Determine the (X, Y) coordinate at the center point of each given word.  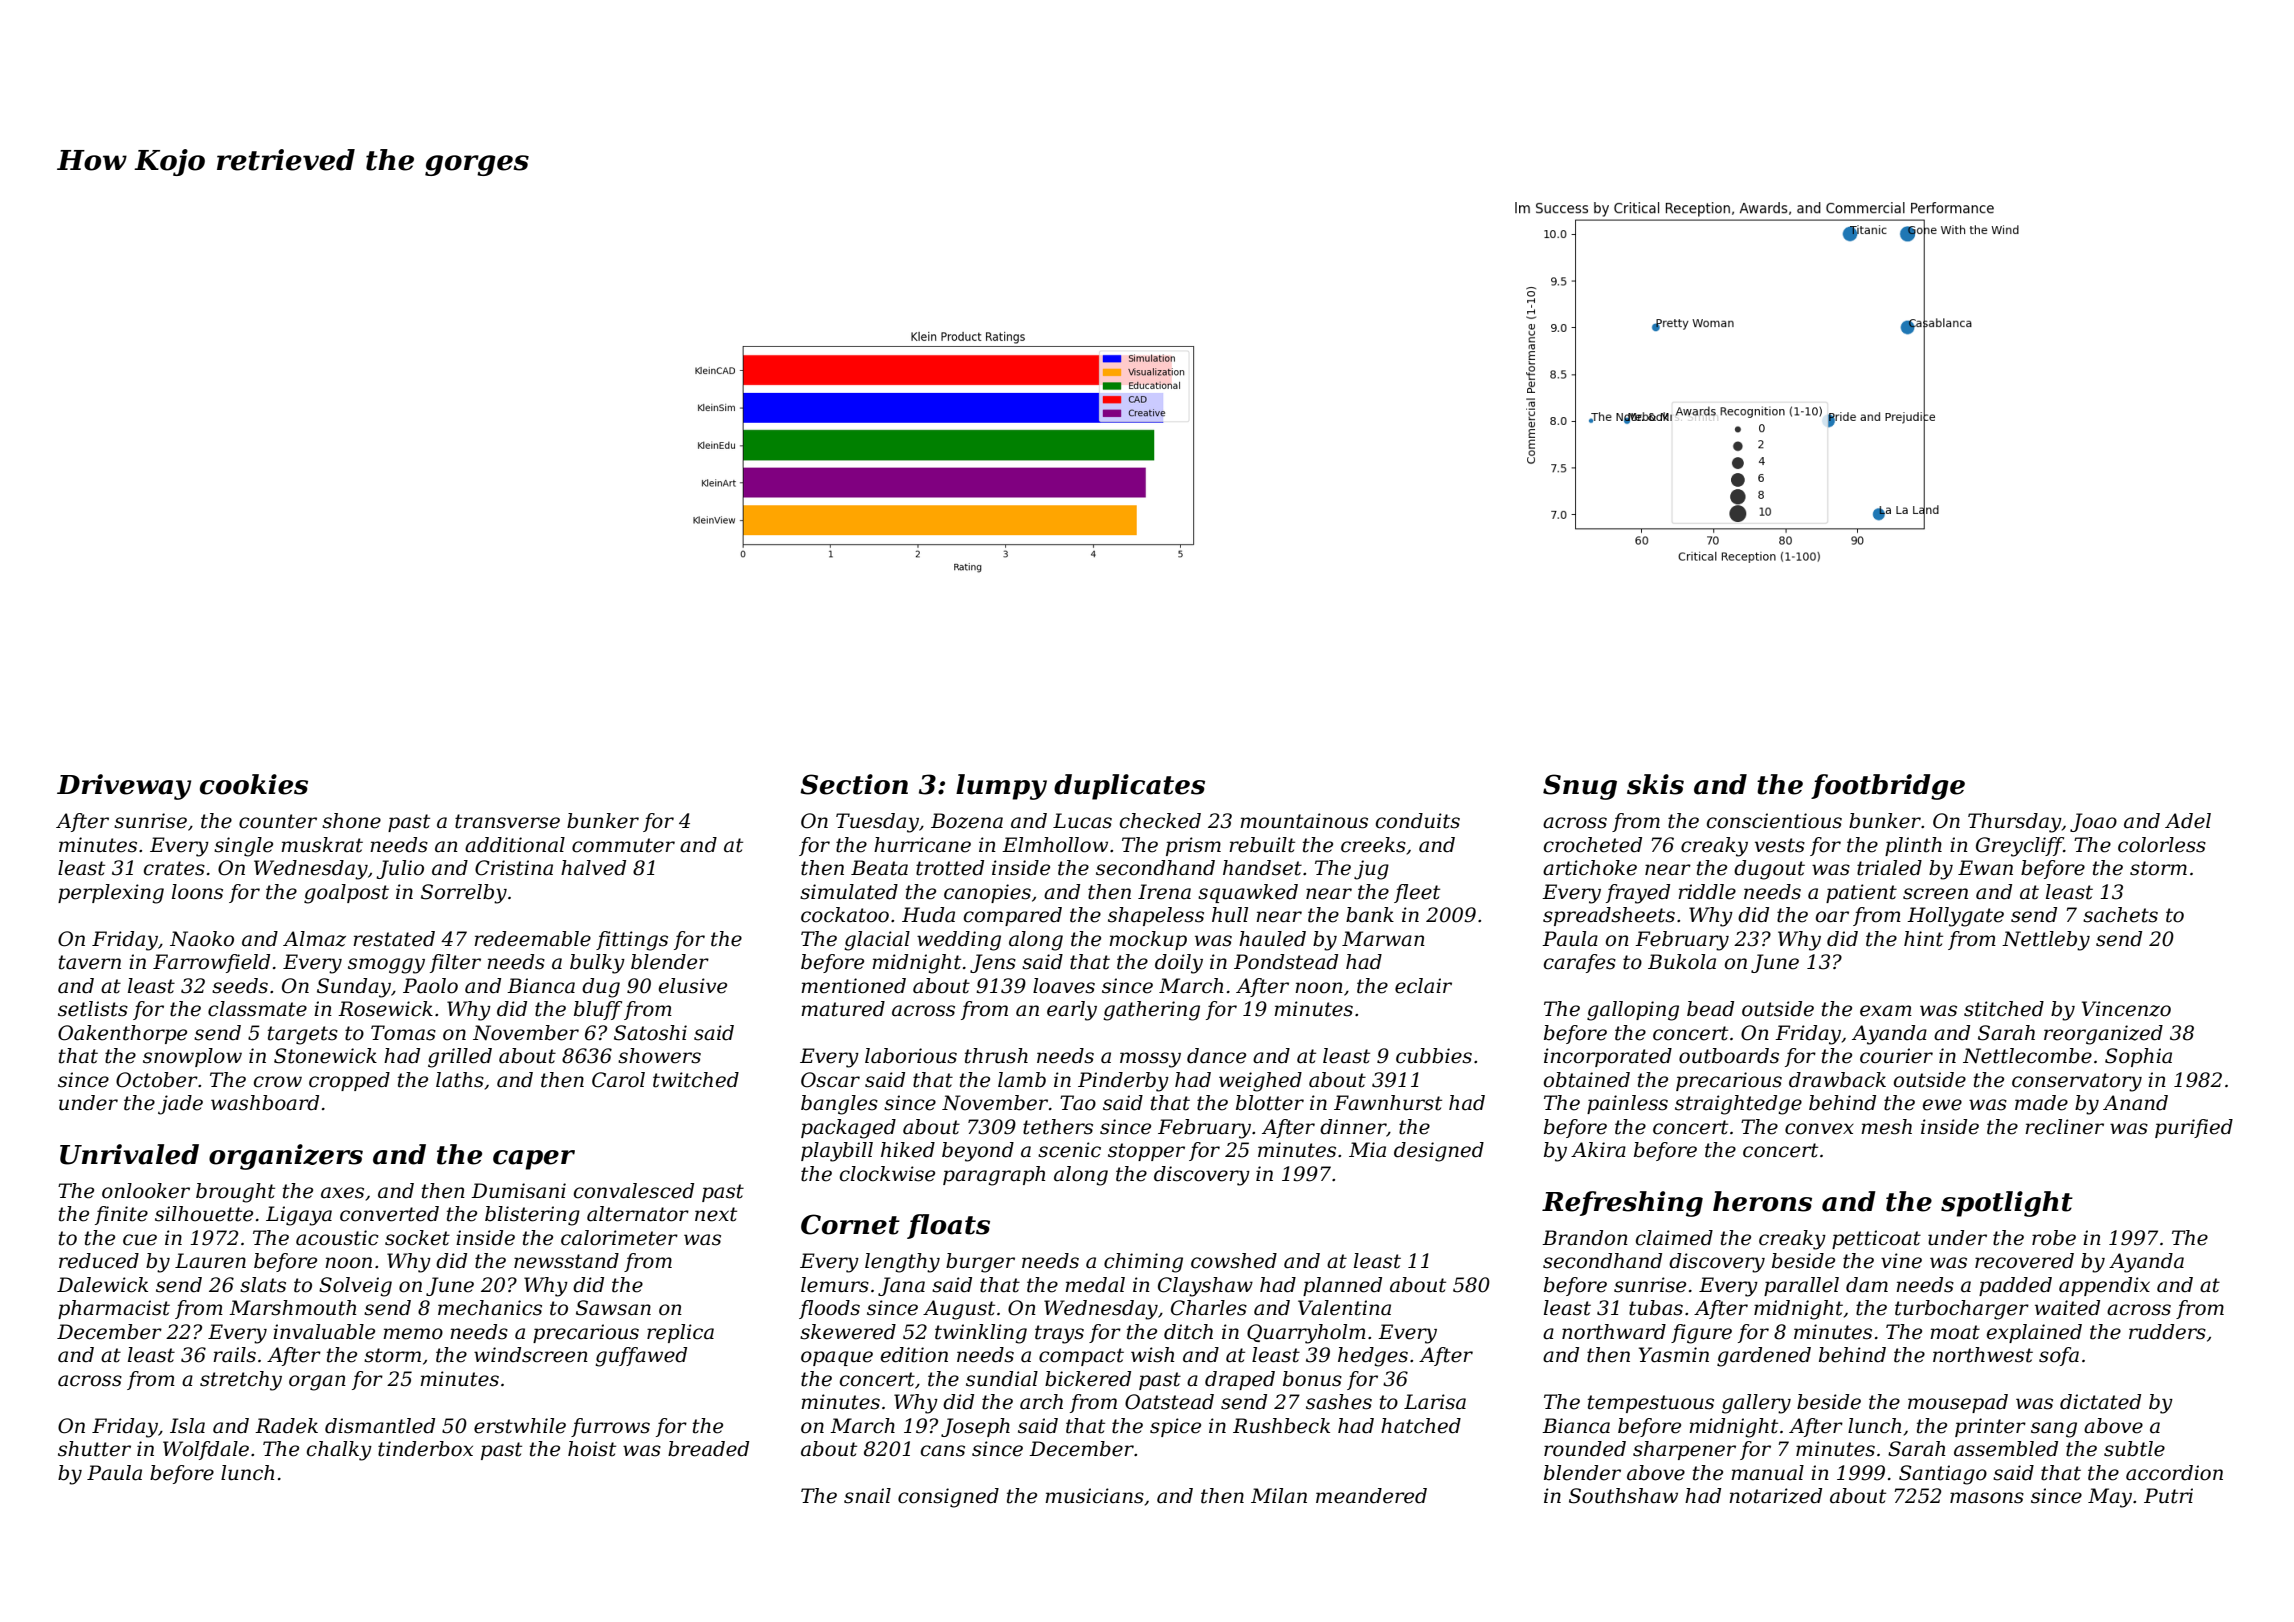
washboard (265, 1103)
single (243, 847)
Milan (1279, 1496)
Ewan (1985, 868)
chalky (339, 1451)
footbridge (1888, 787)
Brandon (1585, 1238)
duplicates (1129, 787)
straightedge (1738, 1105)
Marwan (1383, 939)
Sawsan (613, 1308)
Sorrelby (464, 894)
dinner (1353, 1128)
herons (1762, 1201)
